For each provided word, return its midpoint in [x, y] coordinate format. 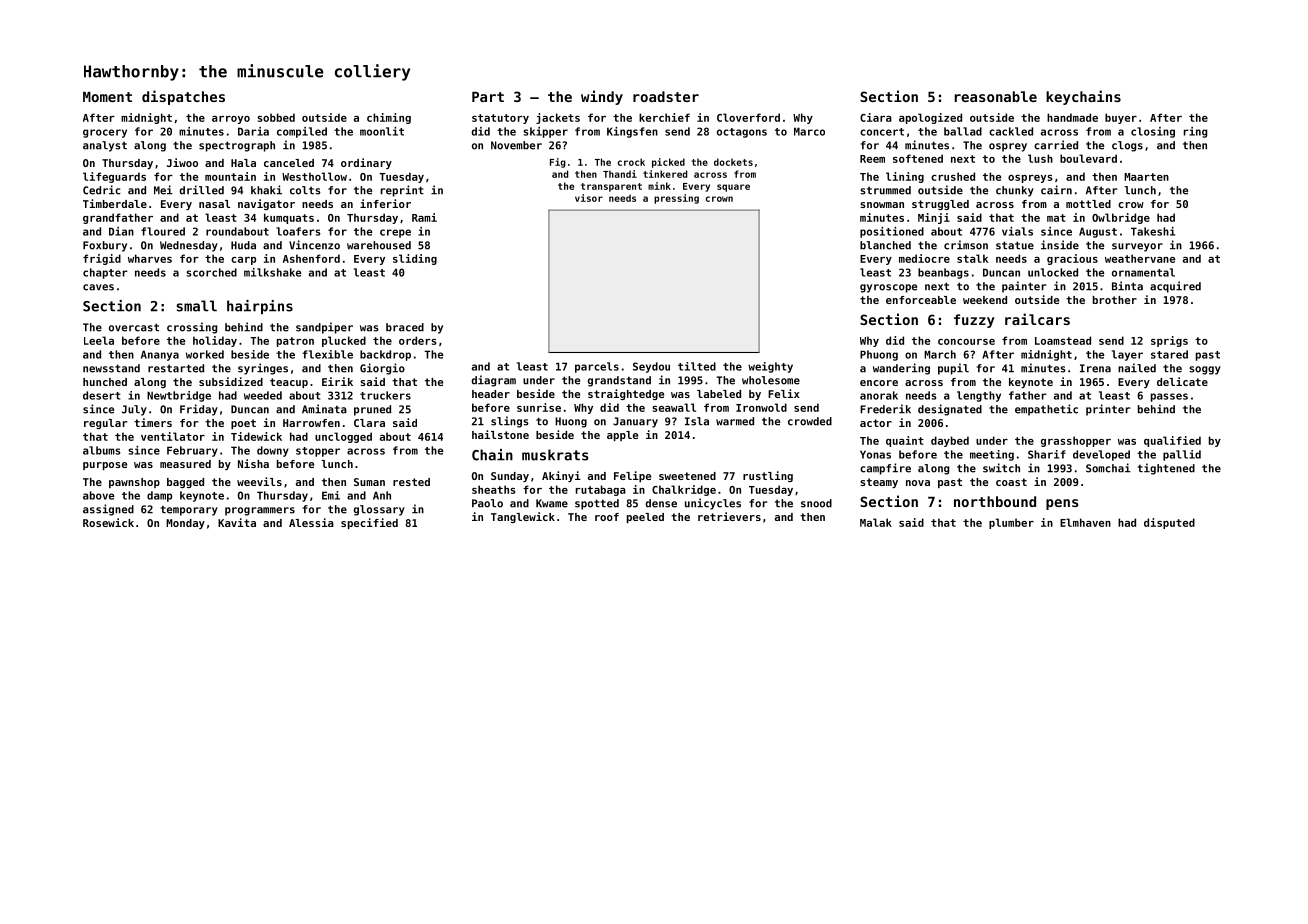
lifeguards [114, 177]
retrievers [729, 516]
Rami [424, 217]
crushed [953, 176]
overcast [134, 327]
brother [1115, 300]
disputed [1169, 523]
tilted [697, 366]
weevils [259, 481]
